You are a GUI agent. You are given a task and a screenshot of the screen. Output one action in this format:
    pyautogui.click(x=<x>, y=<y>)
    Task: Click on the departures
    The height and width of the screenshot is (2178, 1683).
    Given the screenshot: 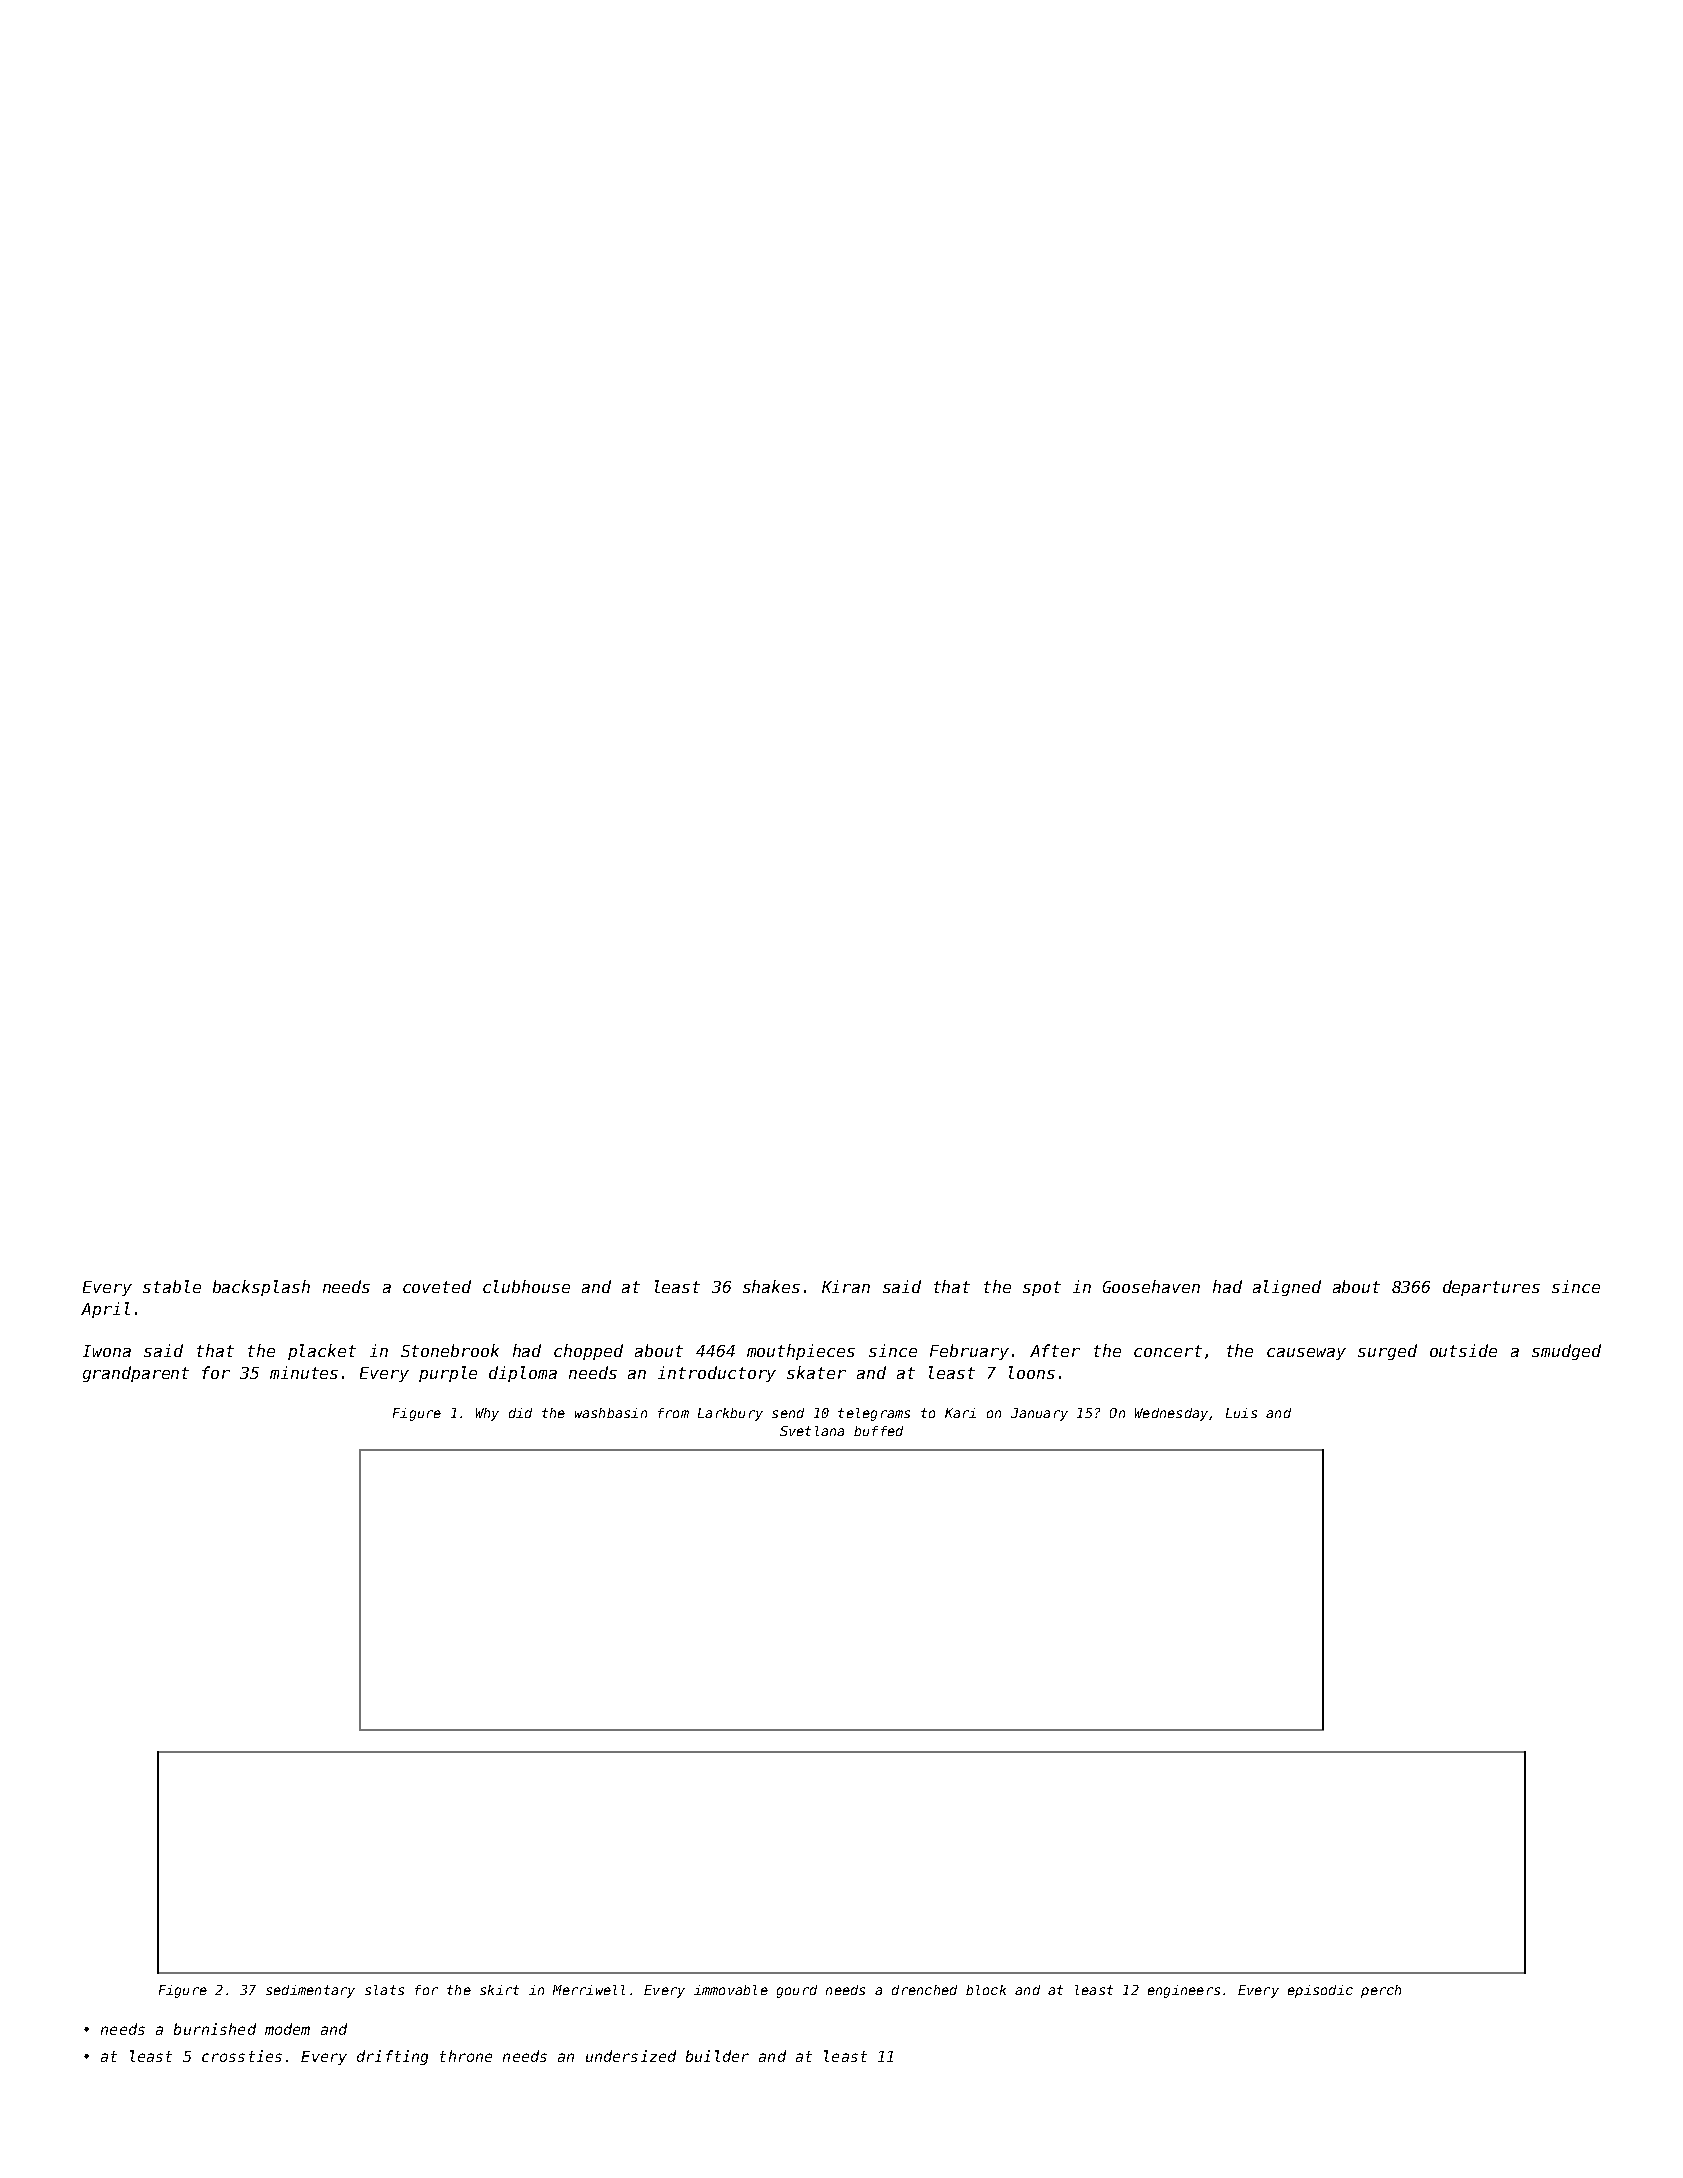 What is the action you would take?
    pyautogui.click(x=1491, y=1288)
